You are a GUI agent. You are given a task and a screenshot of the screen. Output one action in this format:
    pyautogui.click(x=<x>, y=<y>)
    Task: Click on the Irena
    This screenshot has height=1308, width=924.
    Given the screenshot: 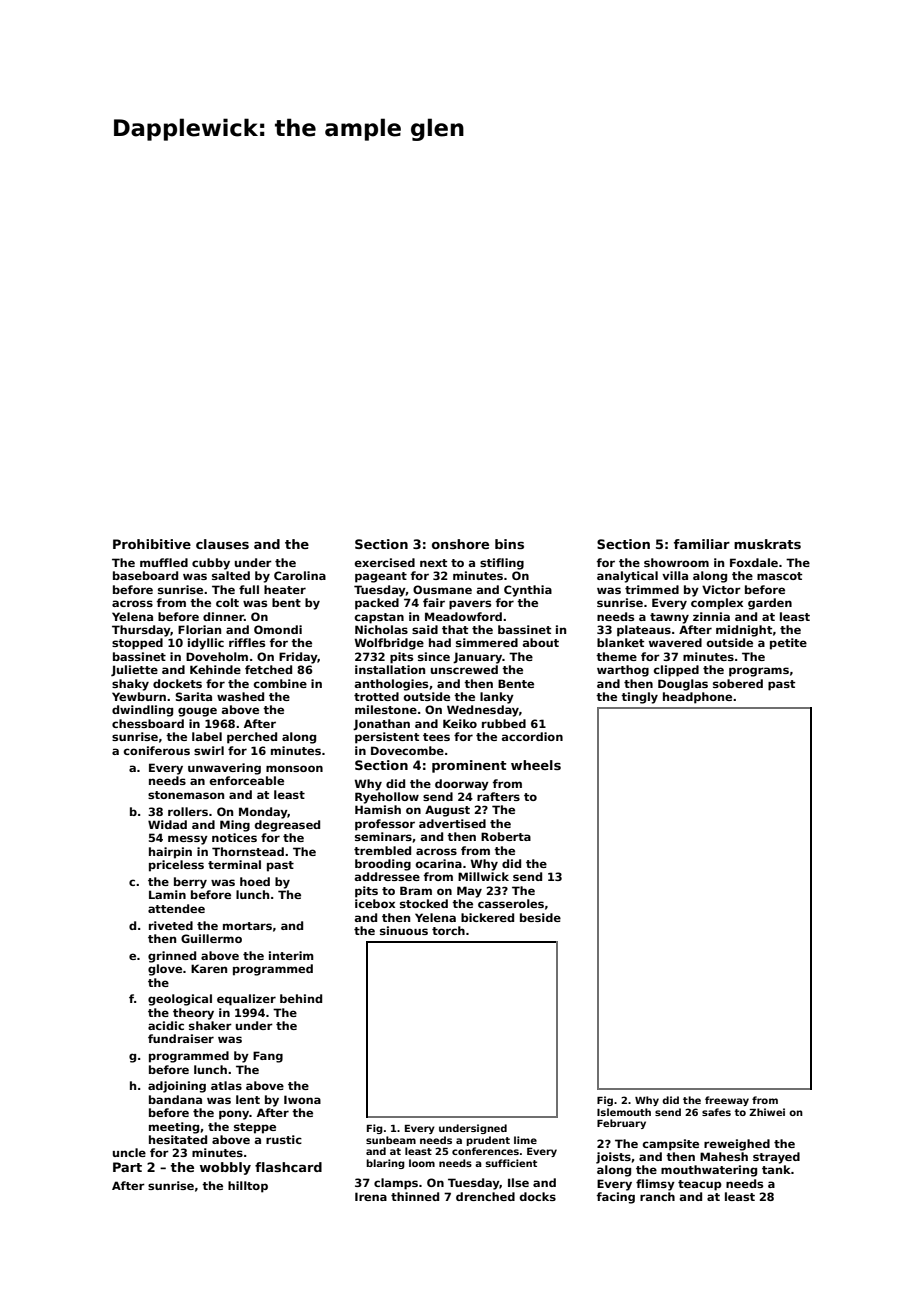 What is the action you would take?
    pyautogui.click(x=371, y=1196)
